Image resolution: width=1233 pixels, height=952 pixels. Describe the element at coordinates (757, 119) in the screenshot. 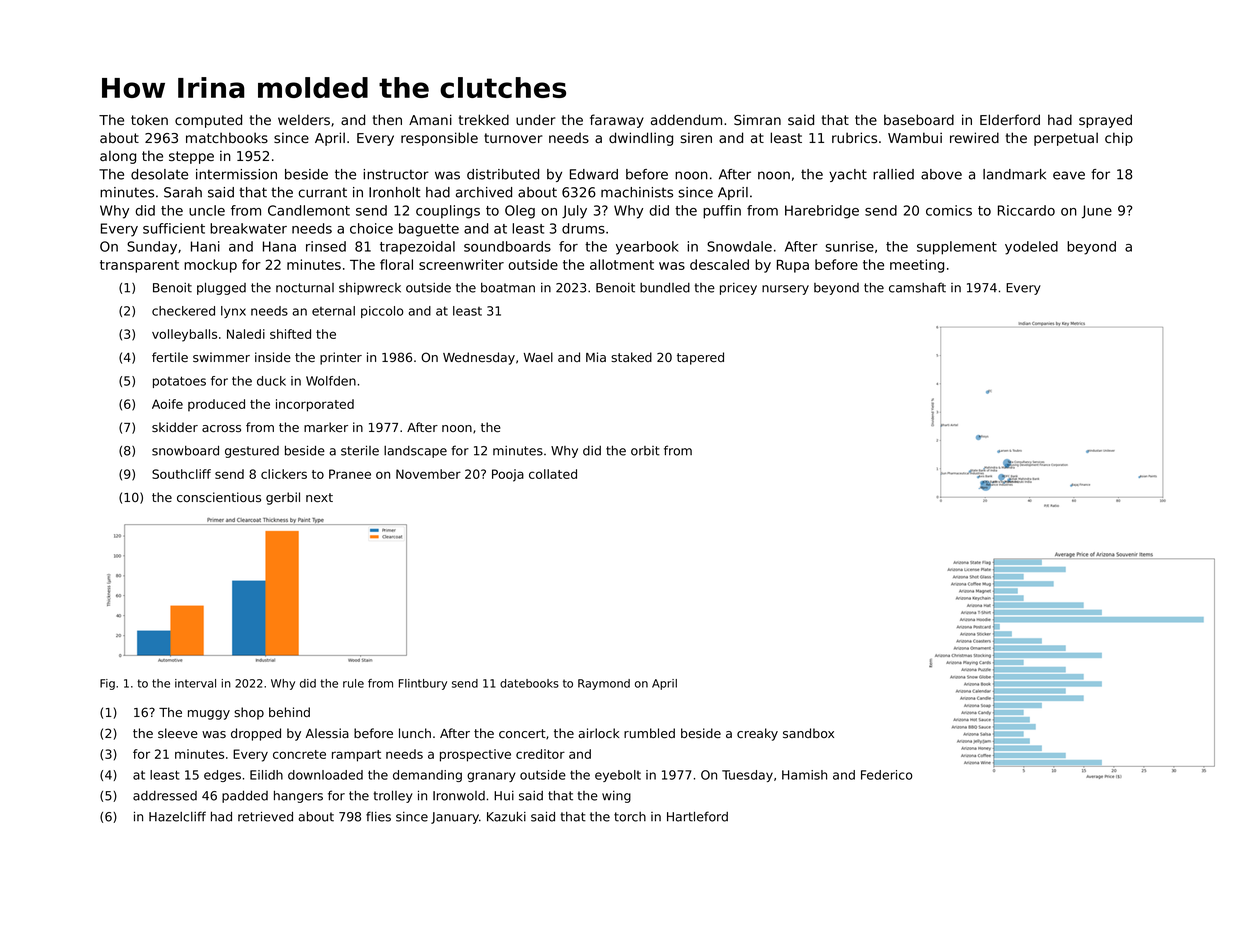

I see `Simran` at that location.
